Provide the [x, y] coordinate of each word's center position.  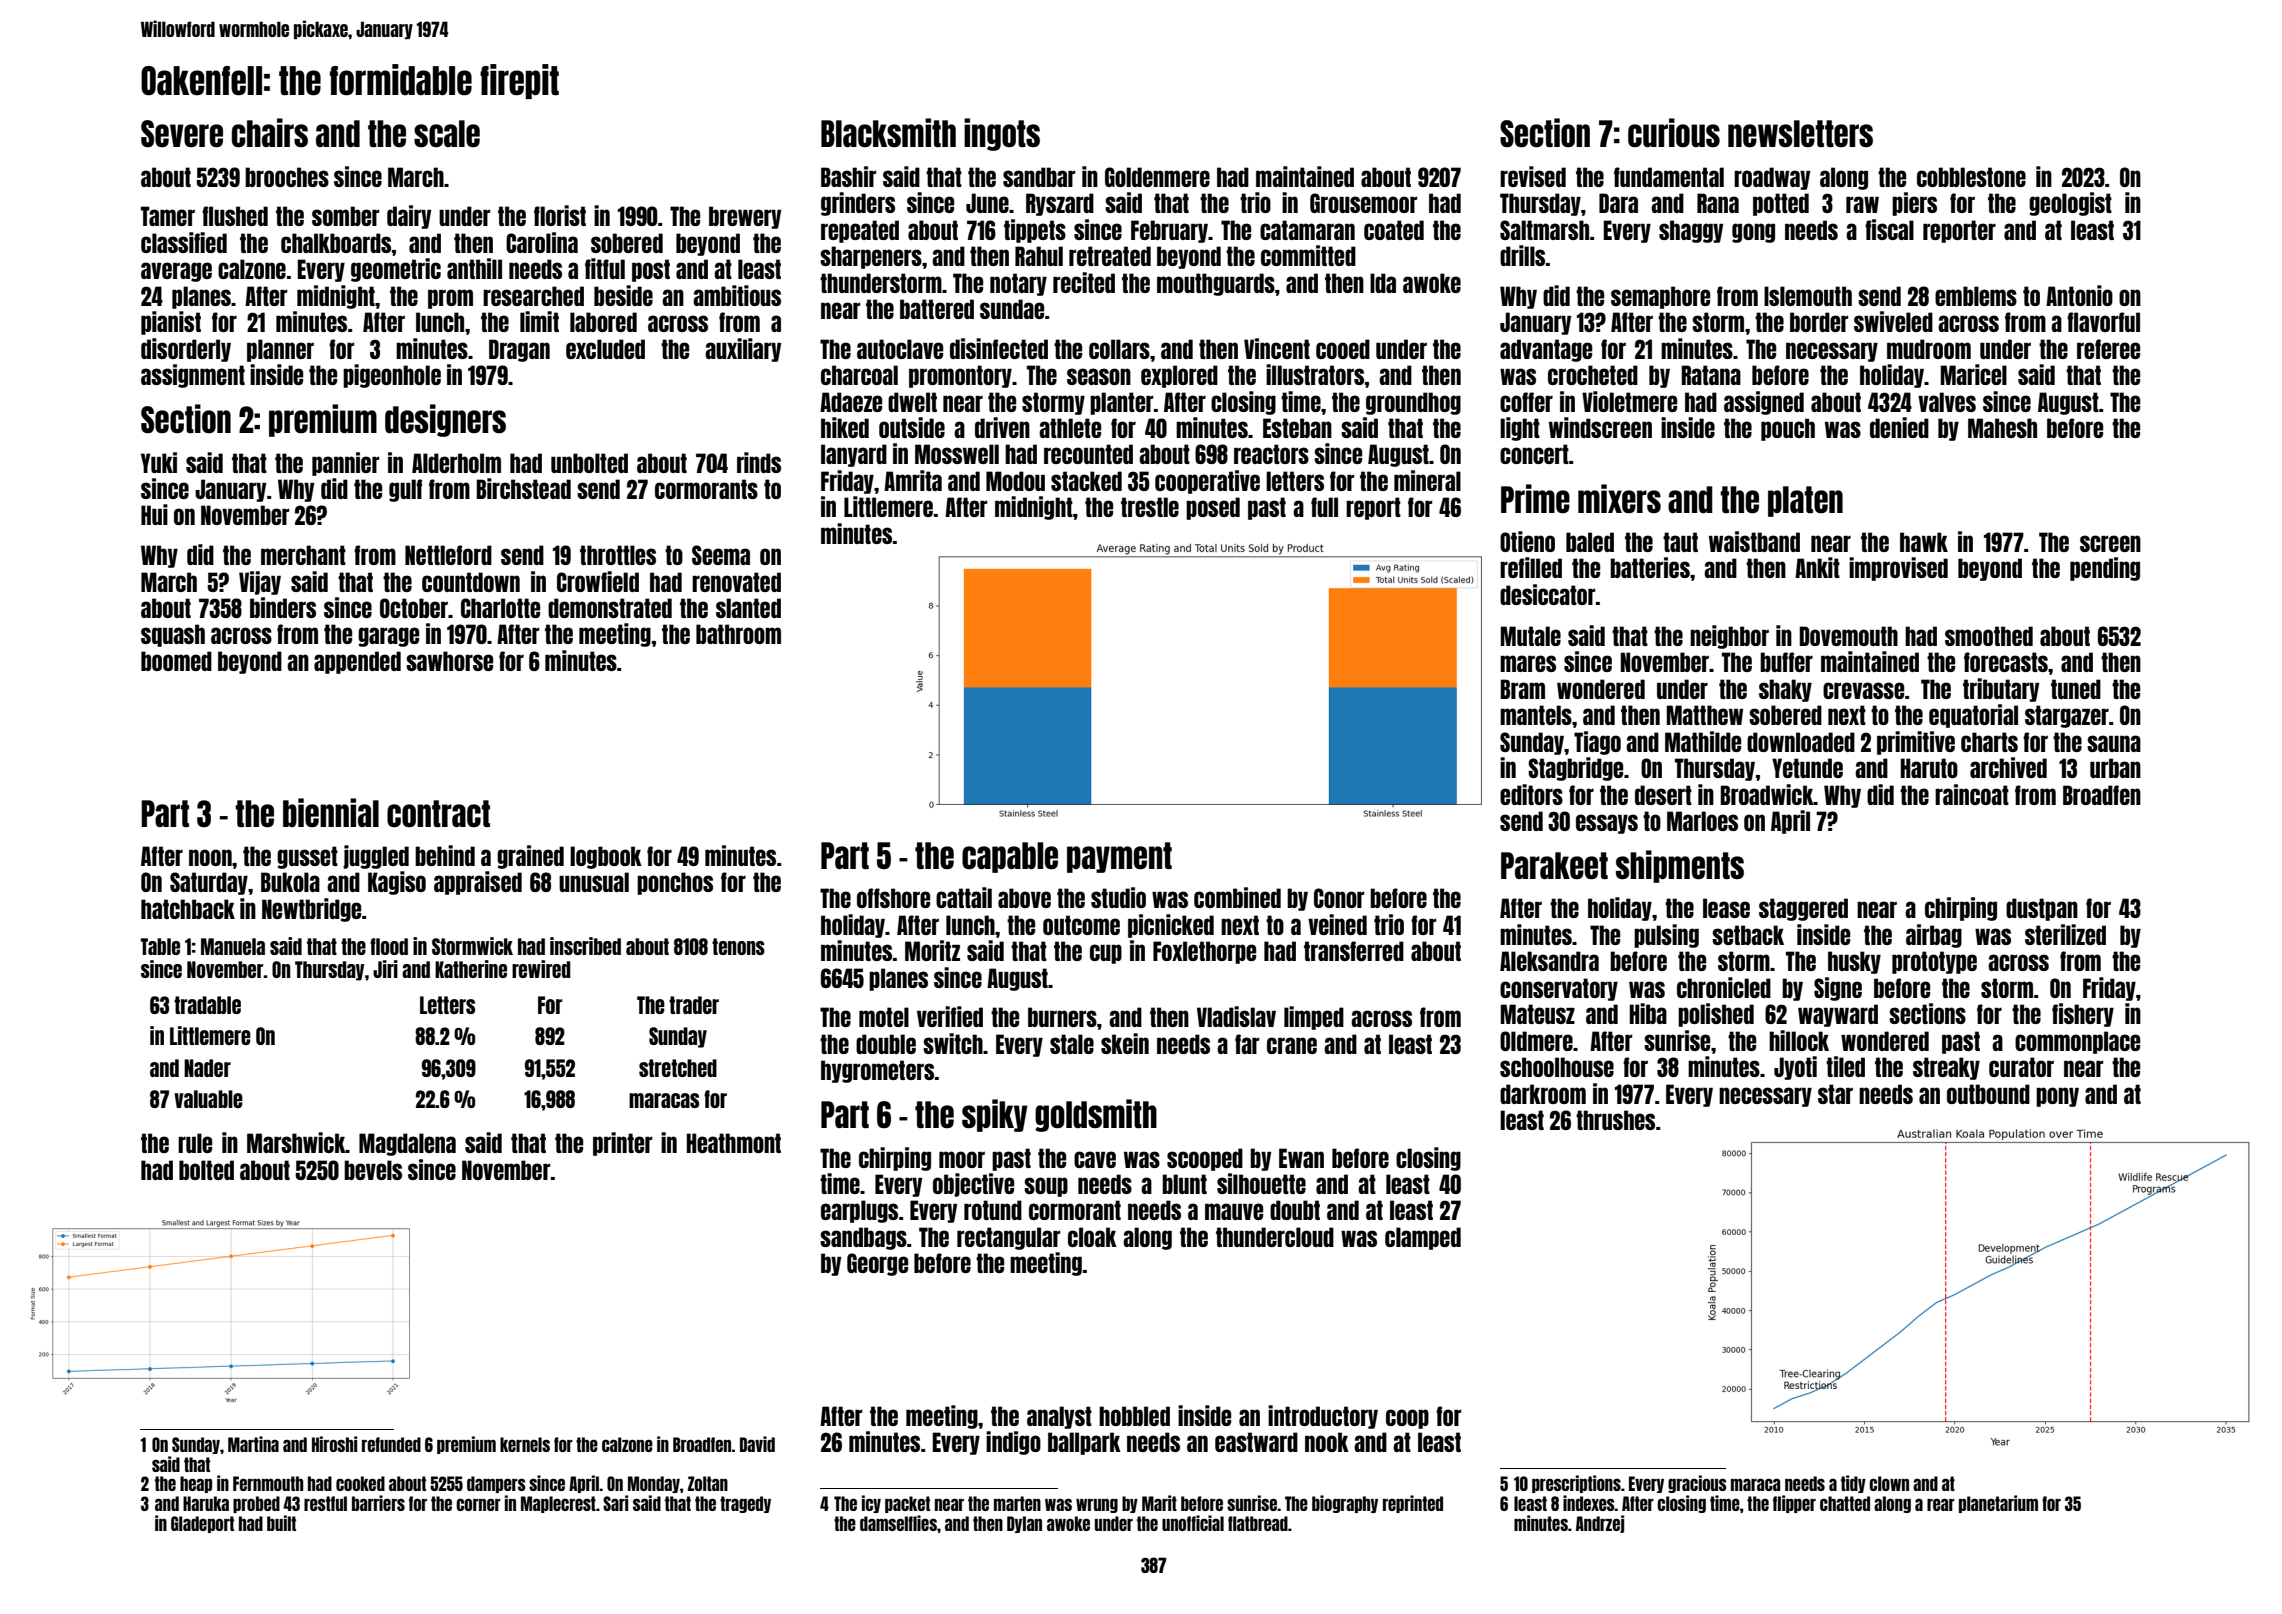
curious [1674, 132]
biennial [331, 812]
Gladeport [202, 1524]
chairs [270, 133]
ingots [1002, 134]
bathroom [738, 634]
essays [1607, 824]
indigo [1013, 1443]
